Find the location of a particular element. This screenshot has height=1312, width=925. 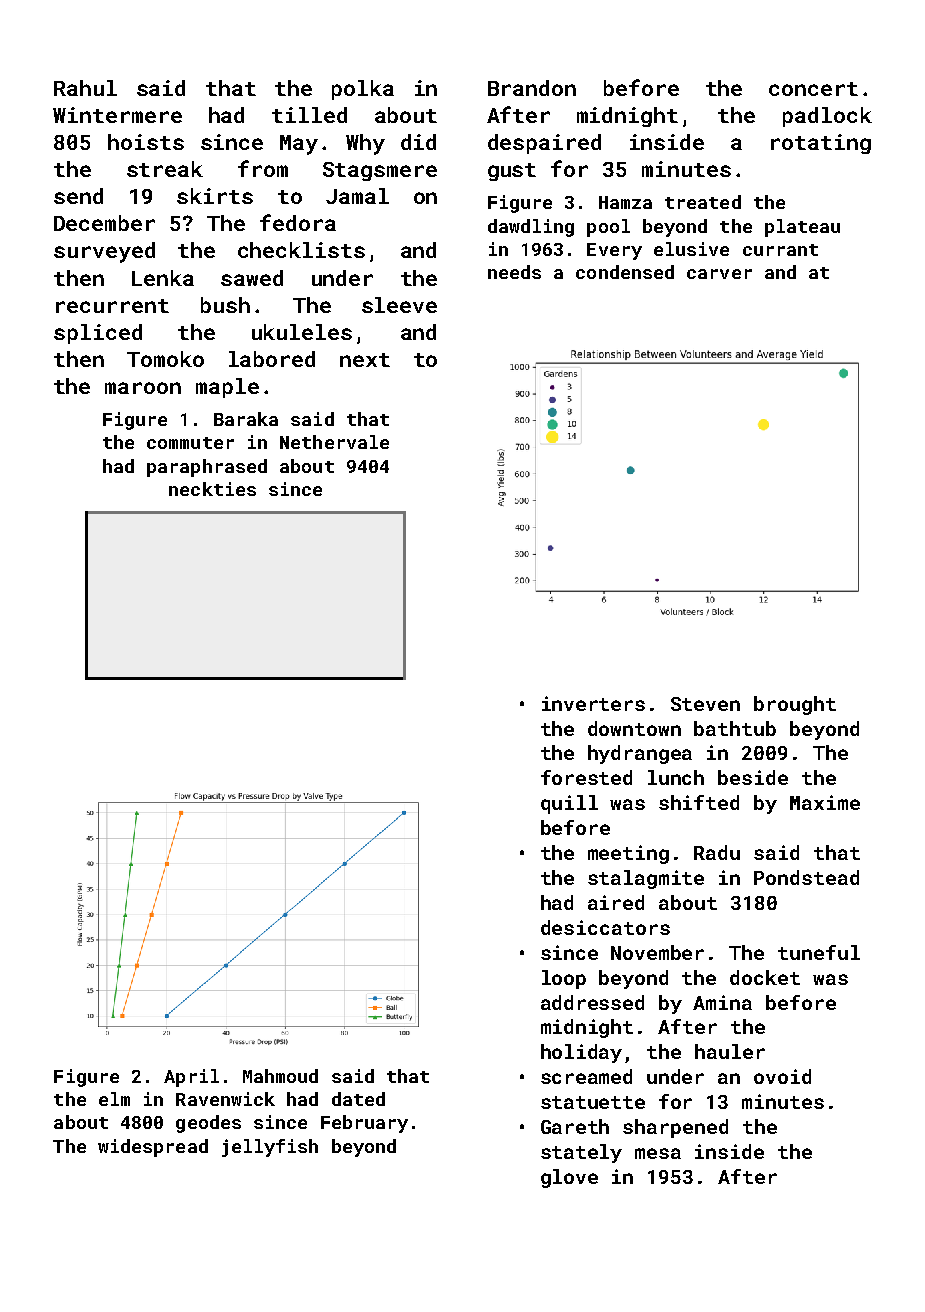

widespread is located at coordinates (153, 1148).
